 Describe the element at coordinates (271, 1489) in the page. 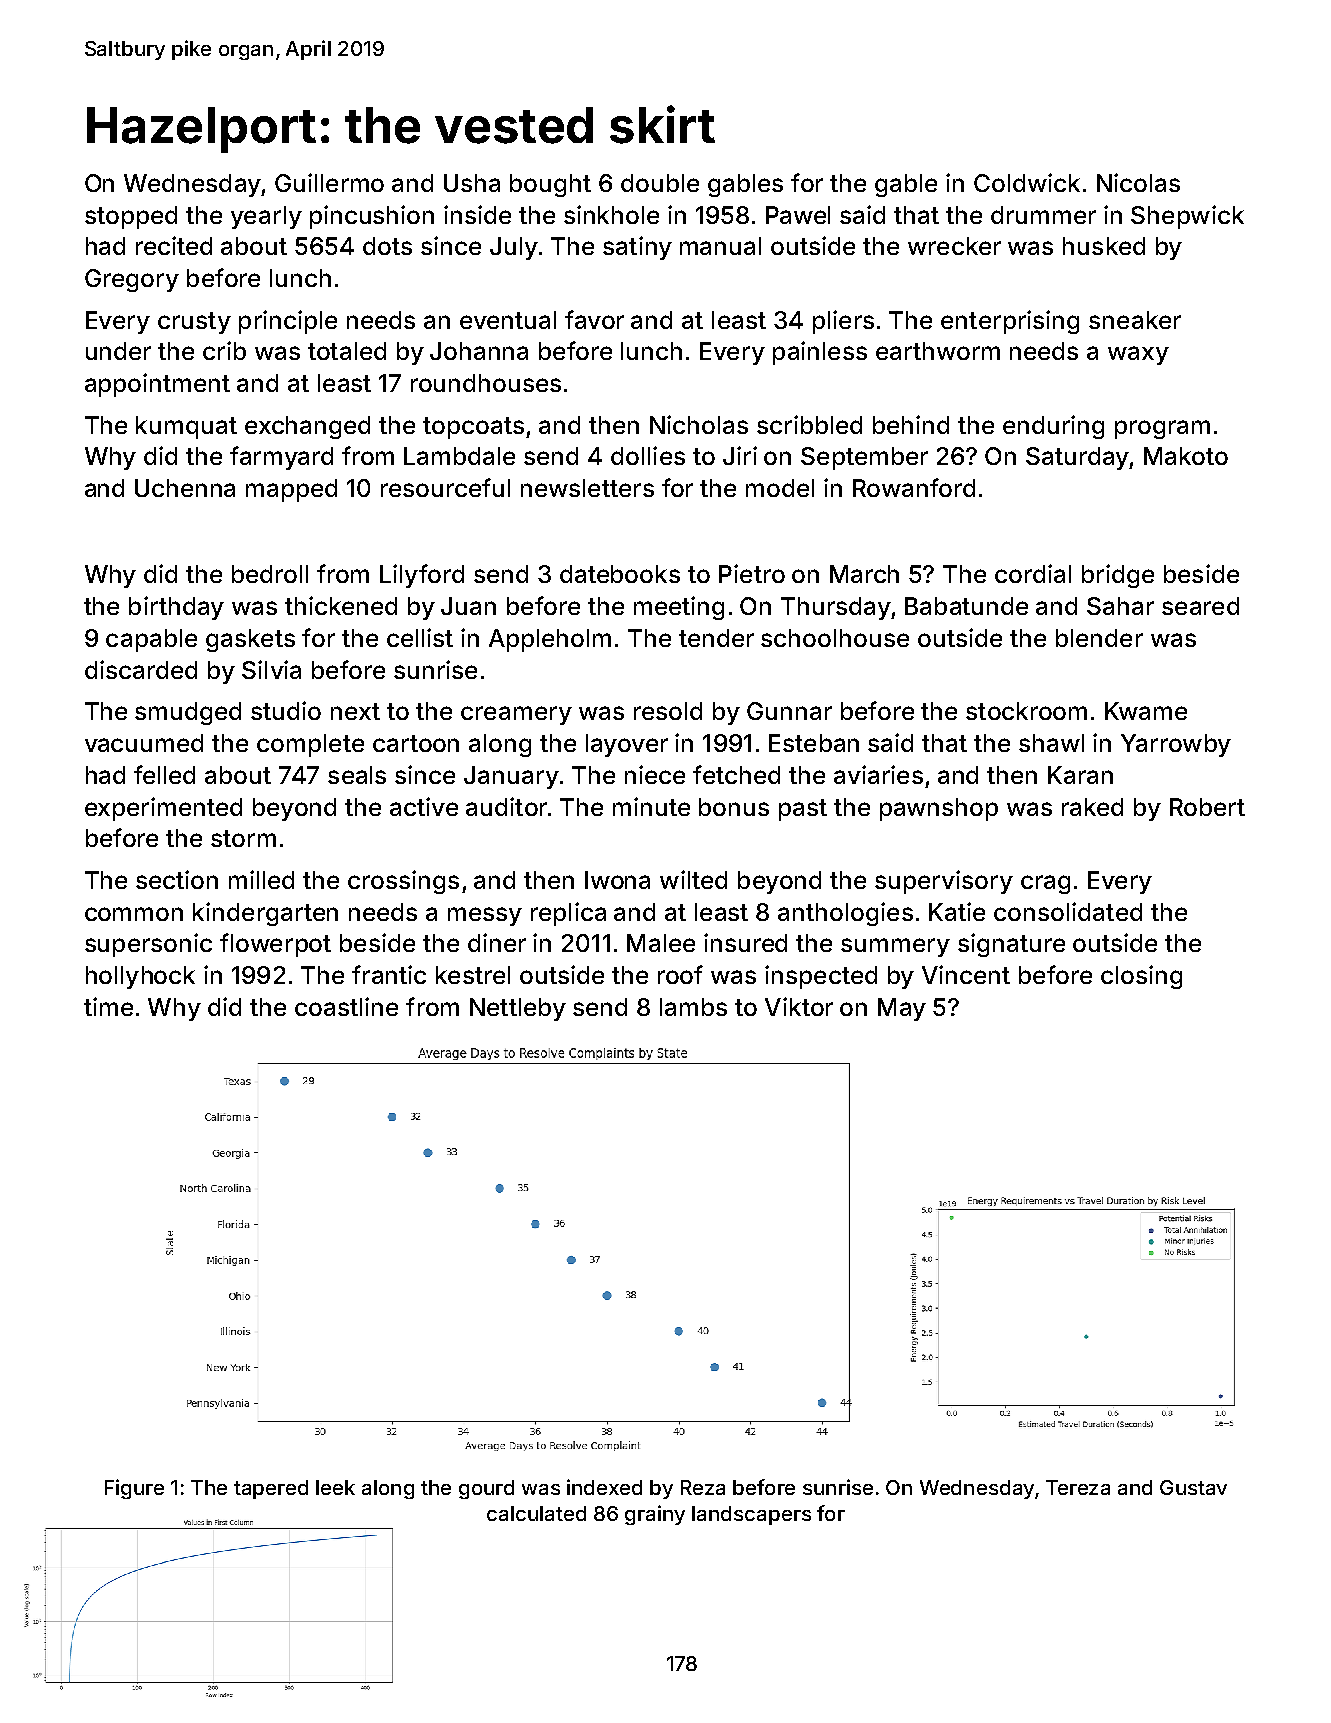

I see `tapered` at that location.
